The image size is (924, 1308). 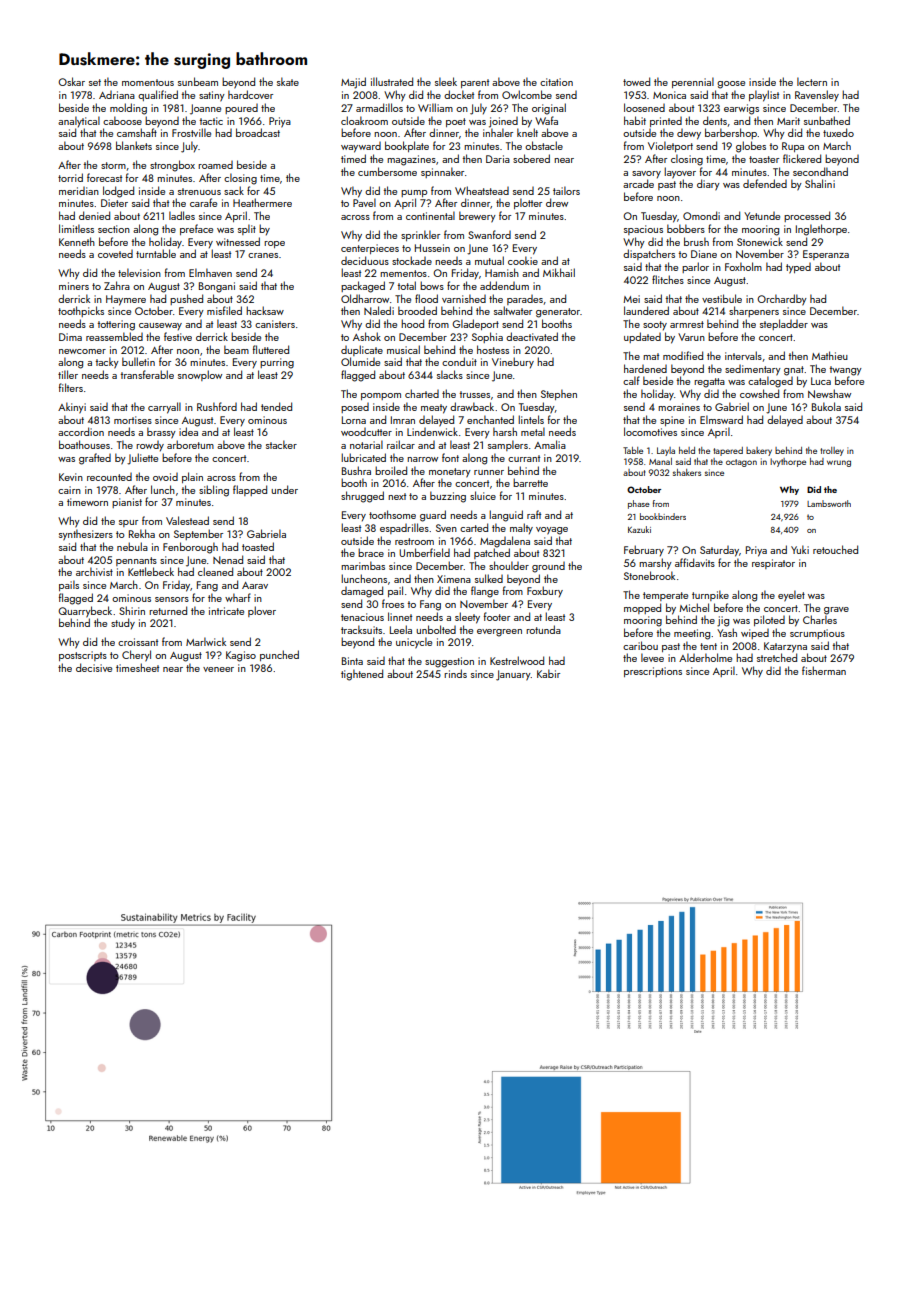 I want to click on bookbinders, so click(x=663, y=516).
